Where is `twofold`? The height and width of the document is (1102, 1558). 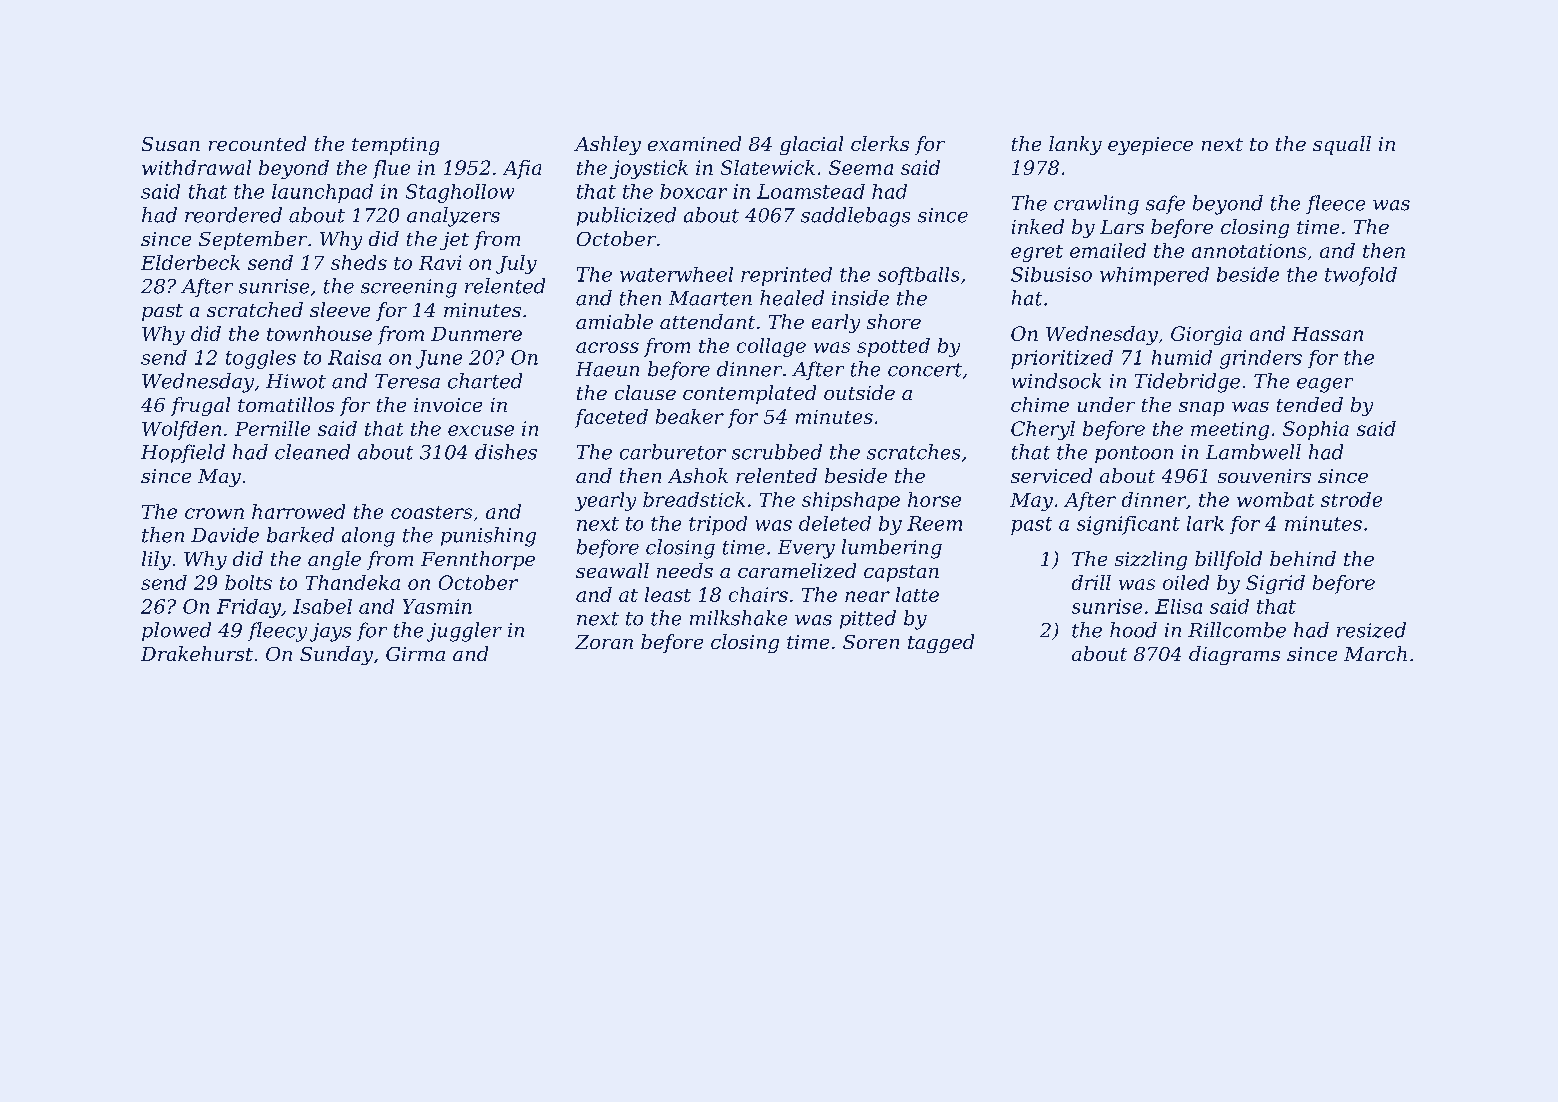
twofold is located at coordinates (1361, 276).
